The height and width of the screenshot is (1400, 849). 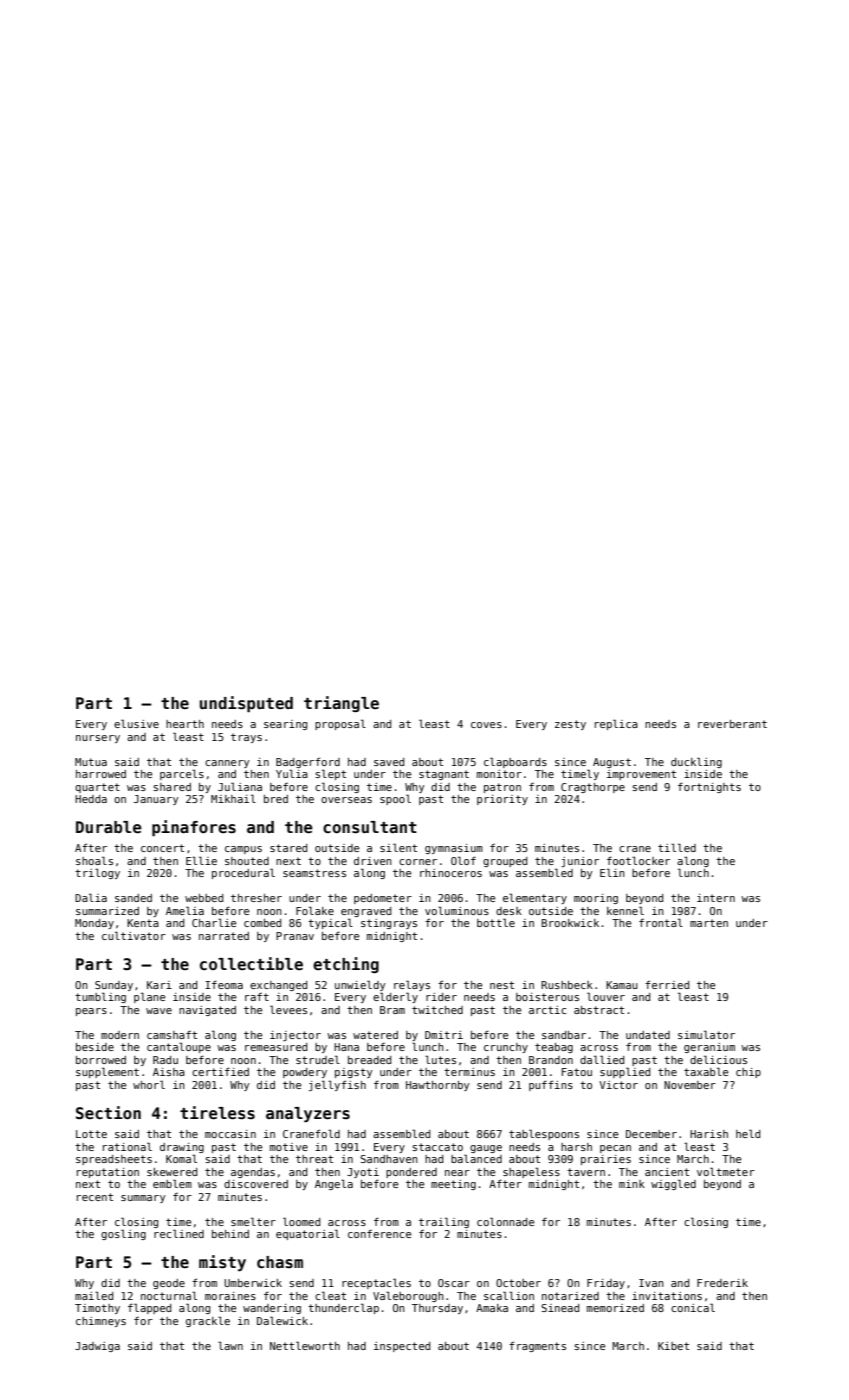 I want to click on triangle, so click(x=341, y=704).
